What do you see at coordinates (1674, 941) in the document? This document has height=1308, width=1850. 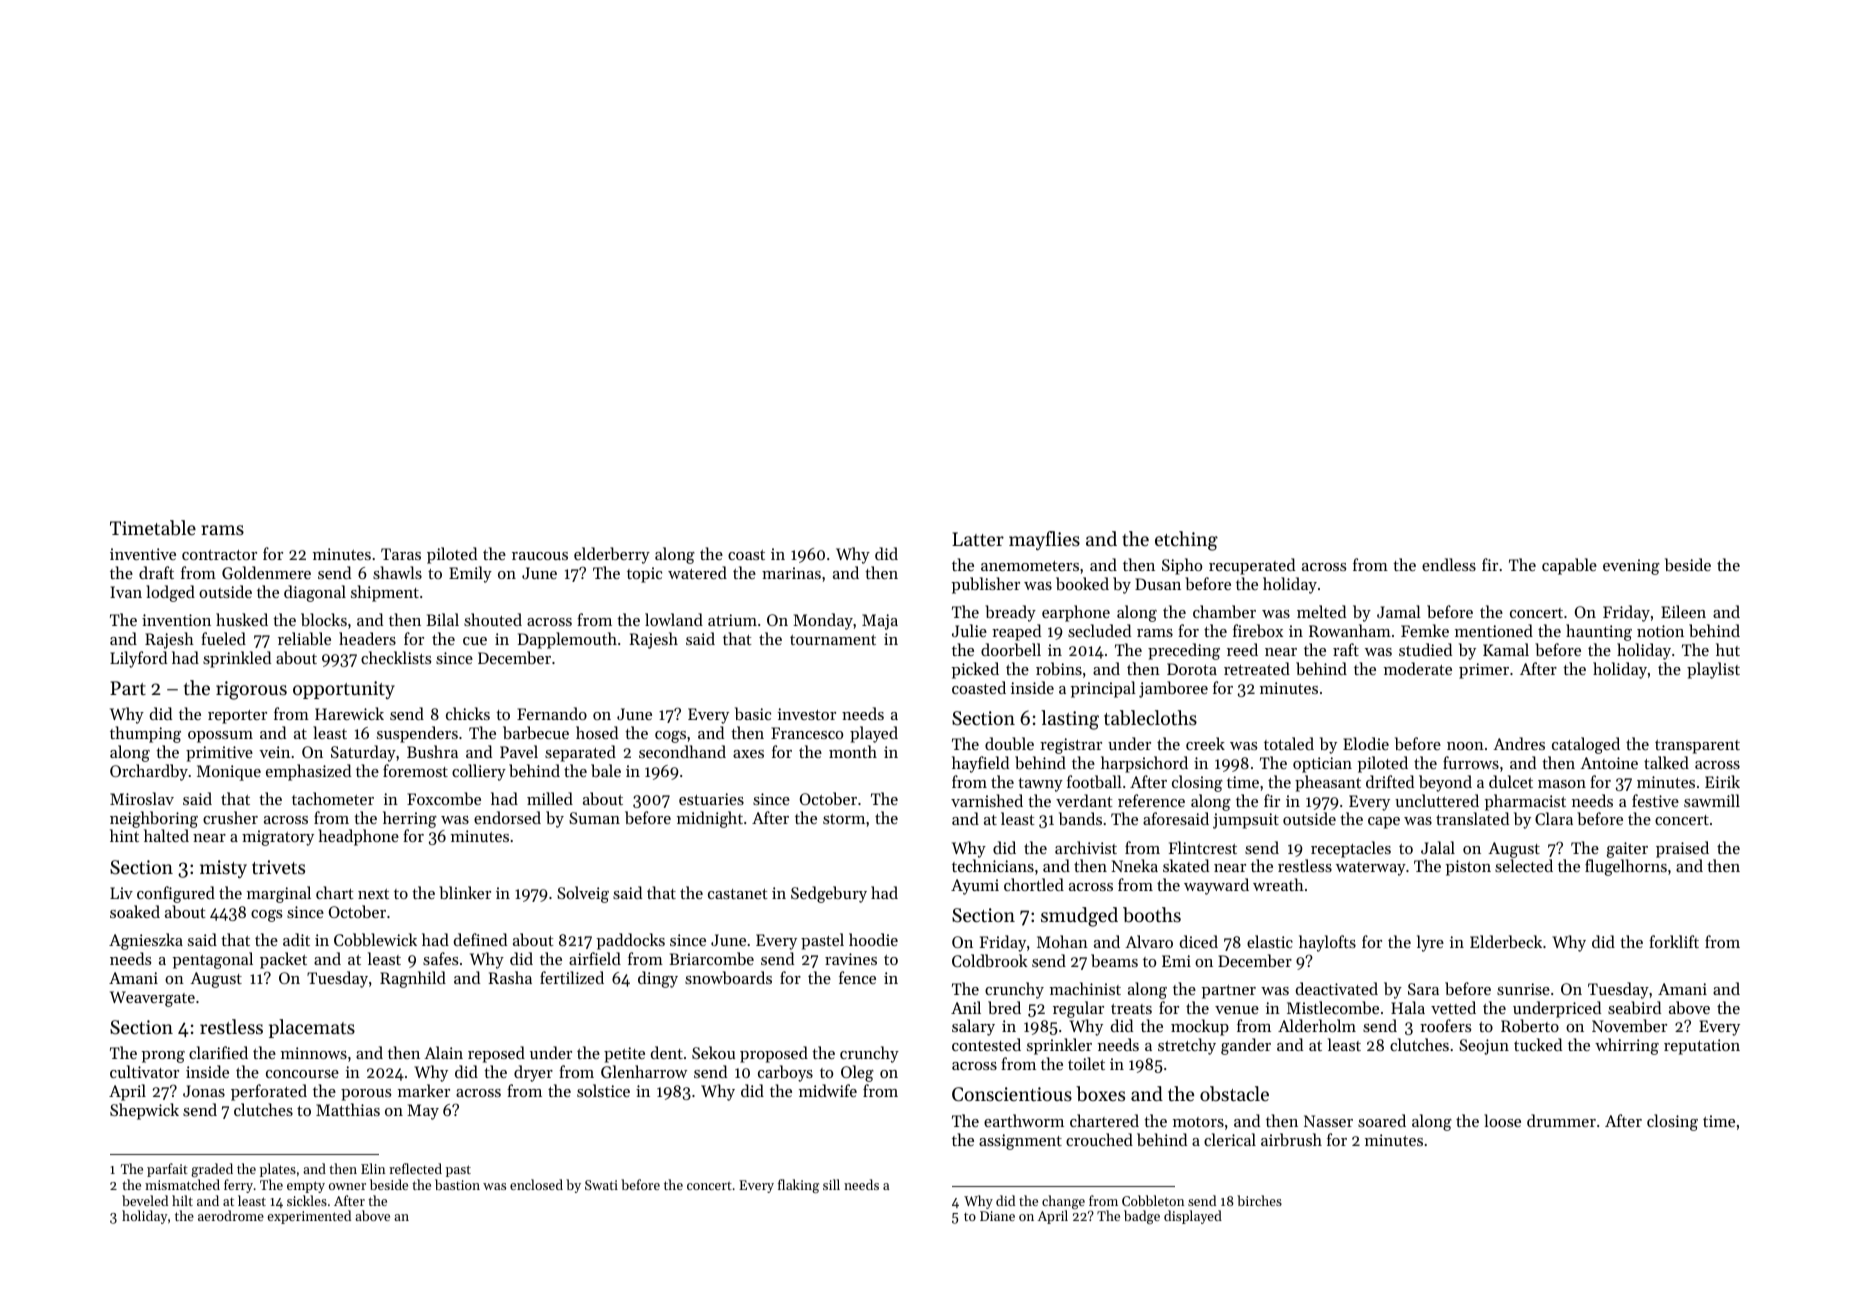 I see `forklift` at bounding box center [1674, 941].
